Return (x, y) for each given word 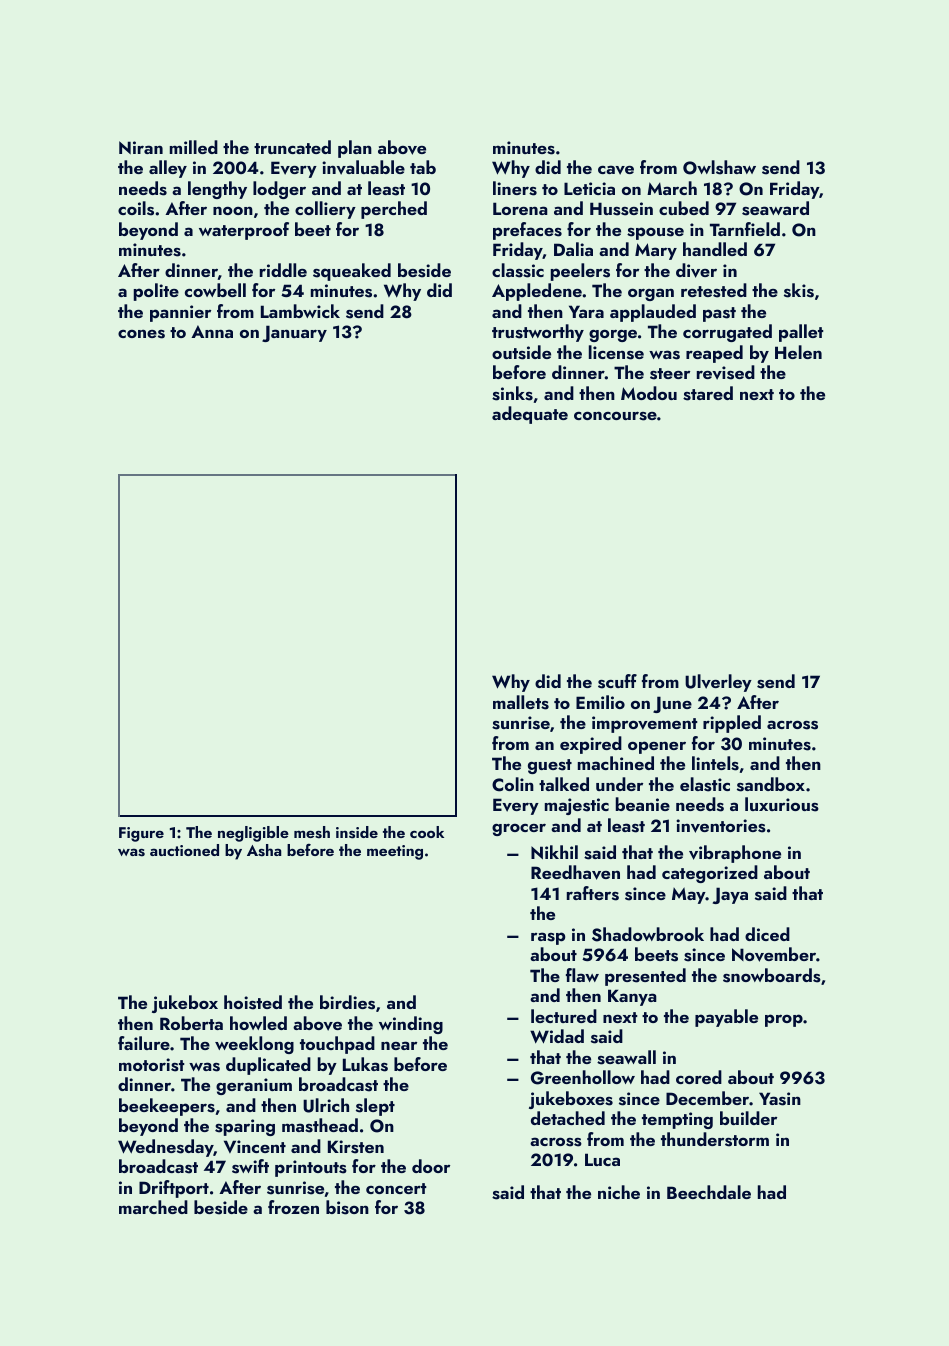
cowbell (215, 290)
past (719, 314)
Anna (212, 331)
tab (423, 167)
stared (708, 393)
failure (144, 1043)
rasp (548, 938)
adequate (530, 415)
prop (784, 1020)
